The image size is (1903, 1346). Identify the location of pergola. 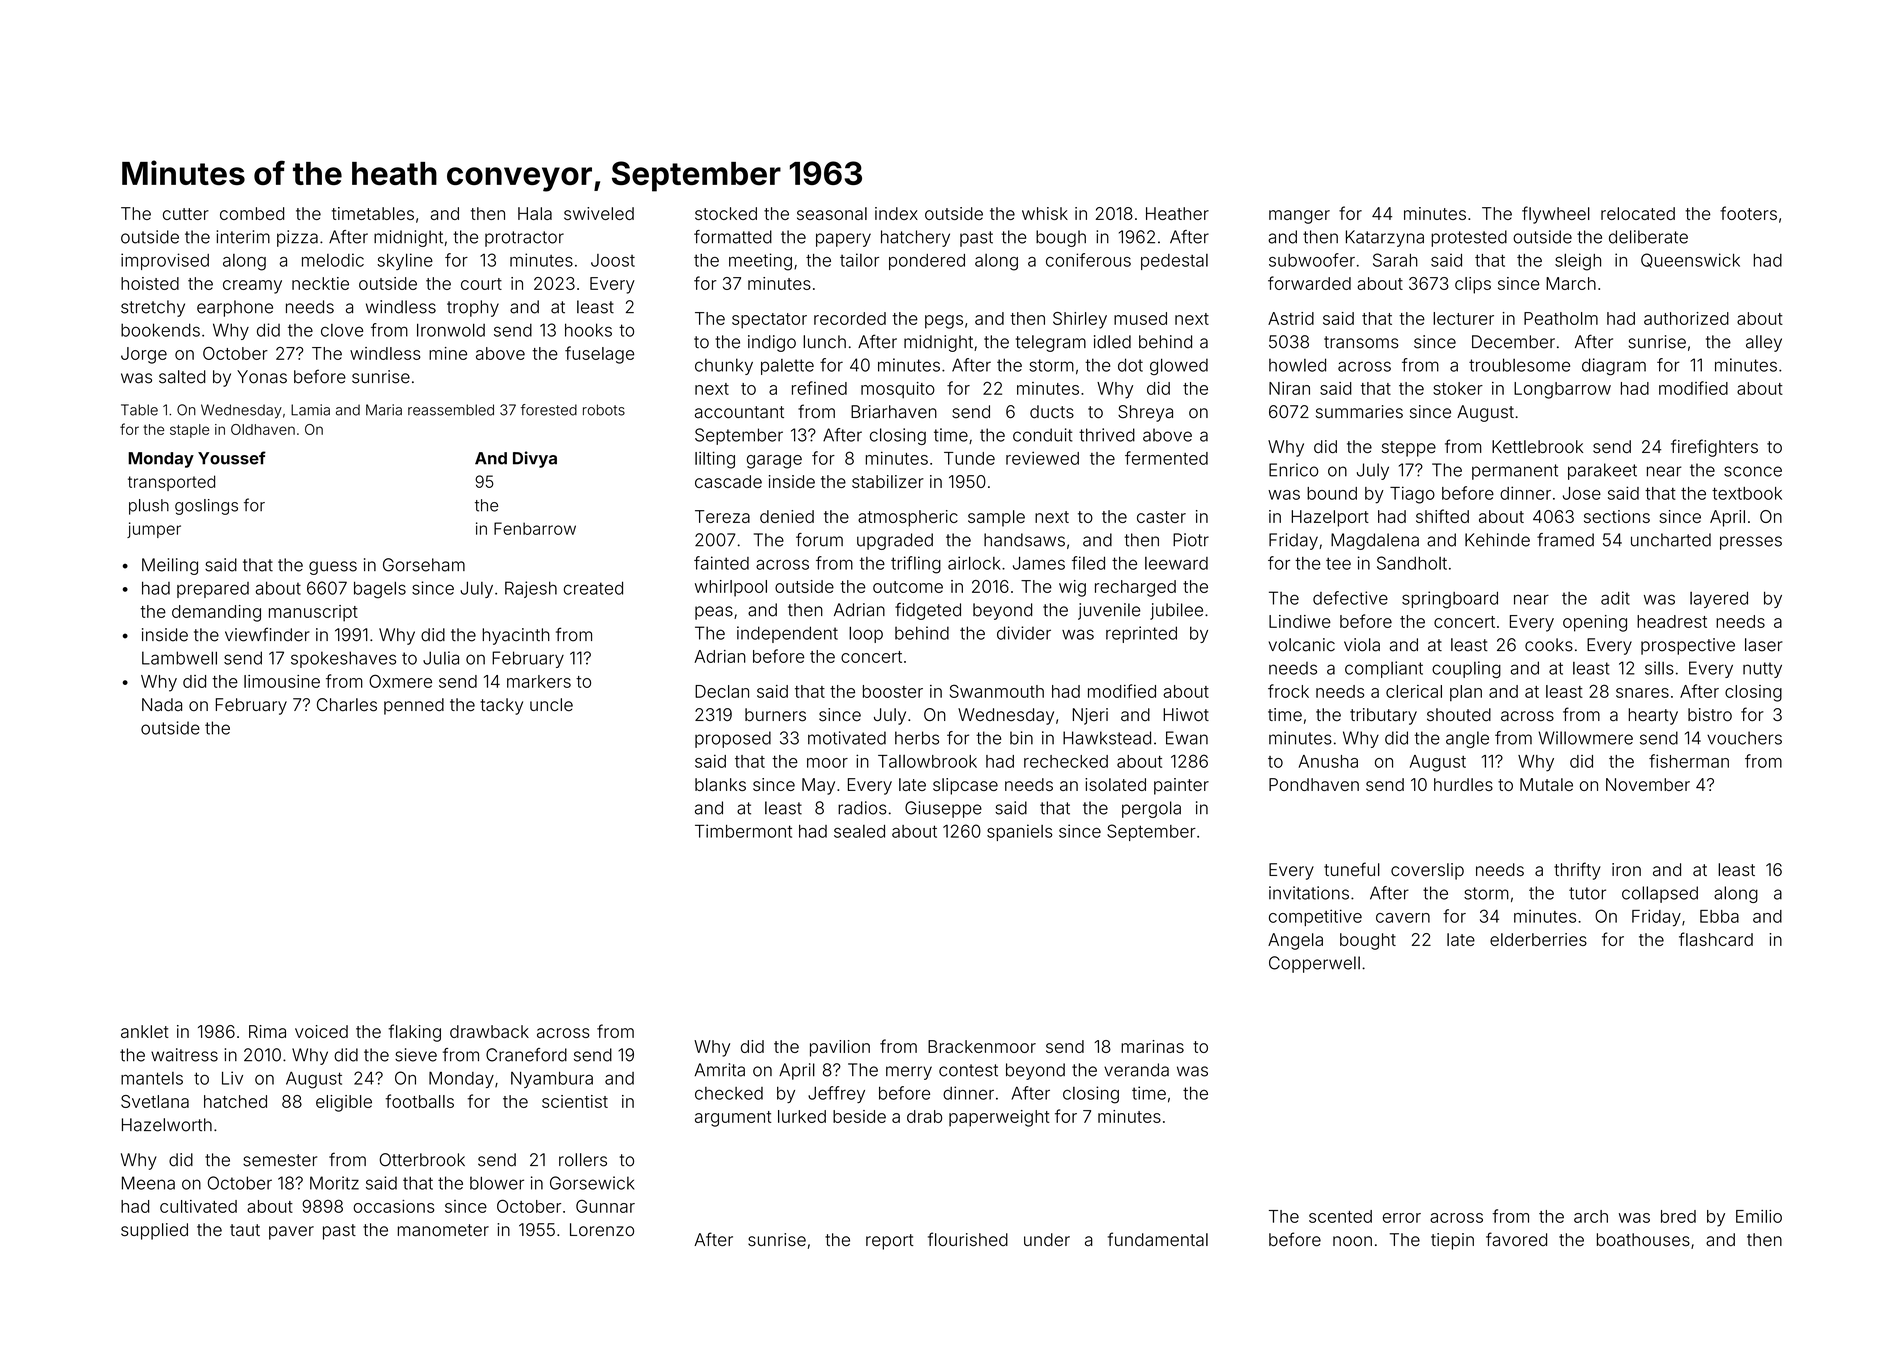
(1151, 809).
